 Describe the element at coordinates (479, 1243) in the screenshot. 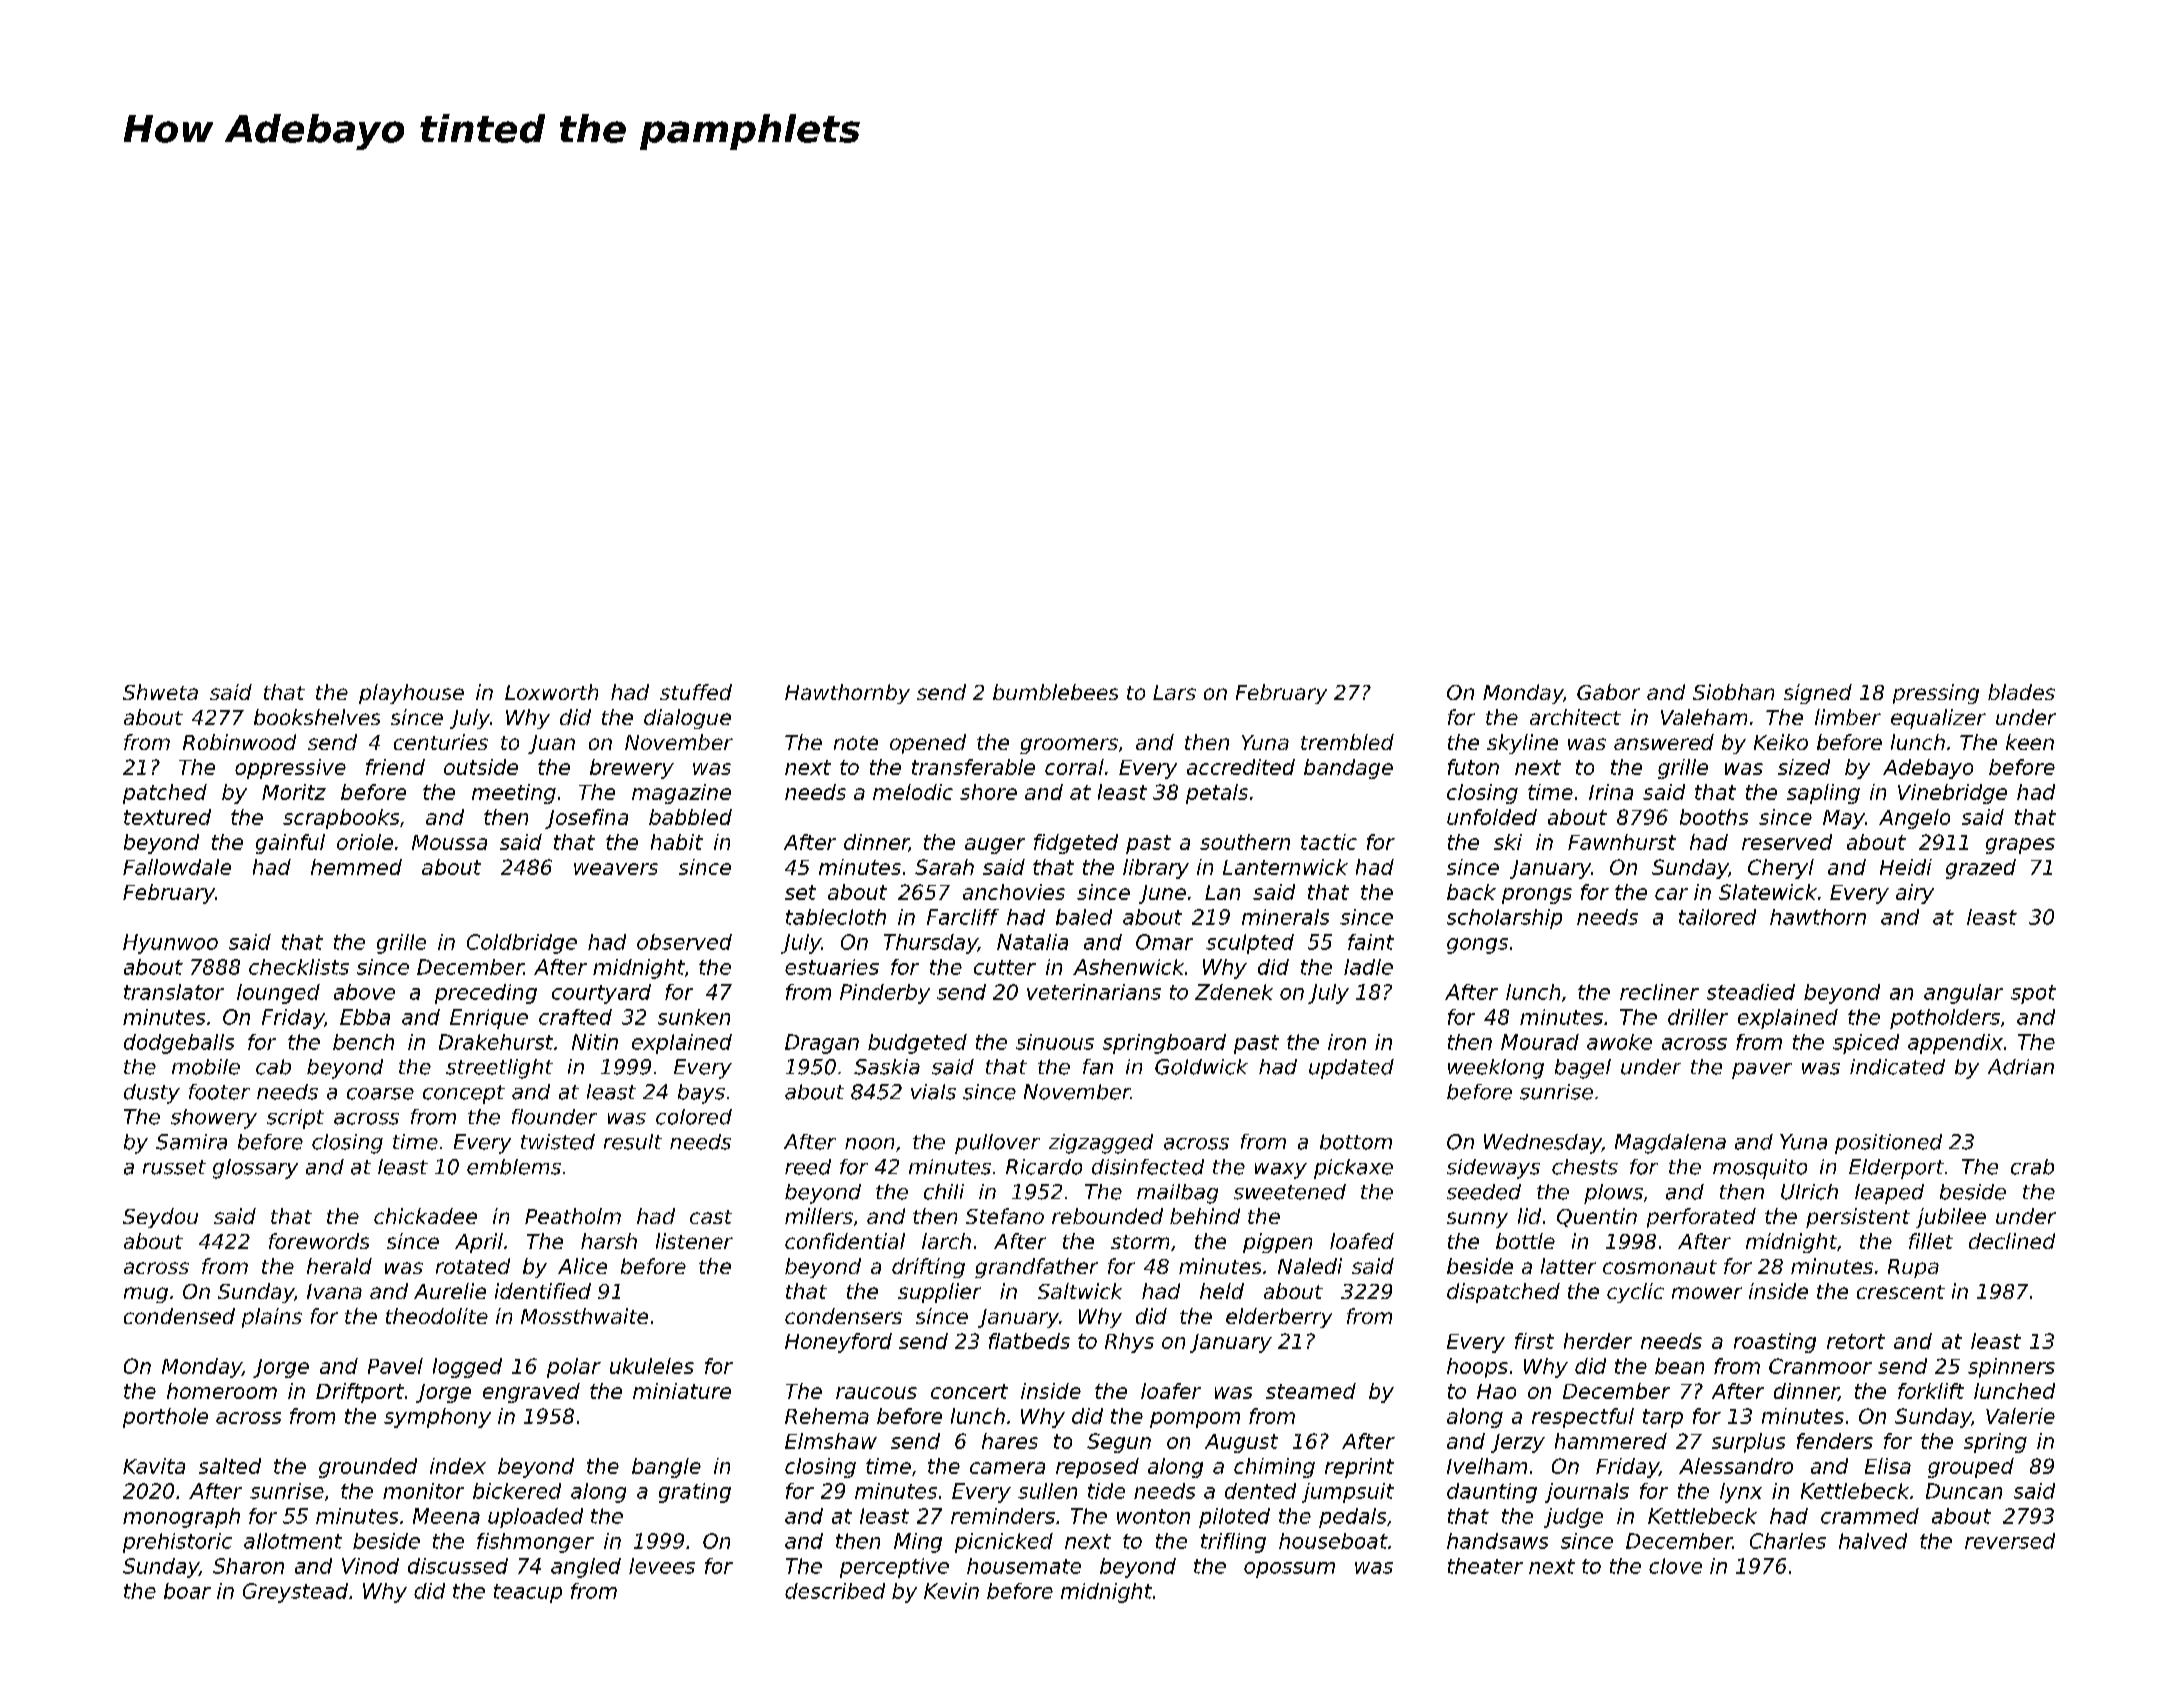

I see `April` at that location.
